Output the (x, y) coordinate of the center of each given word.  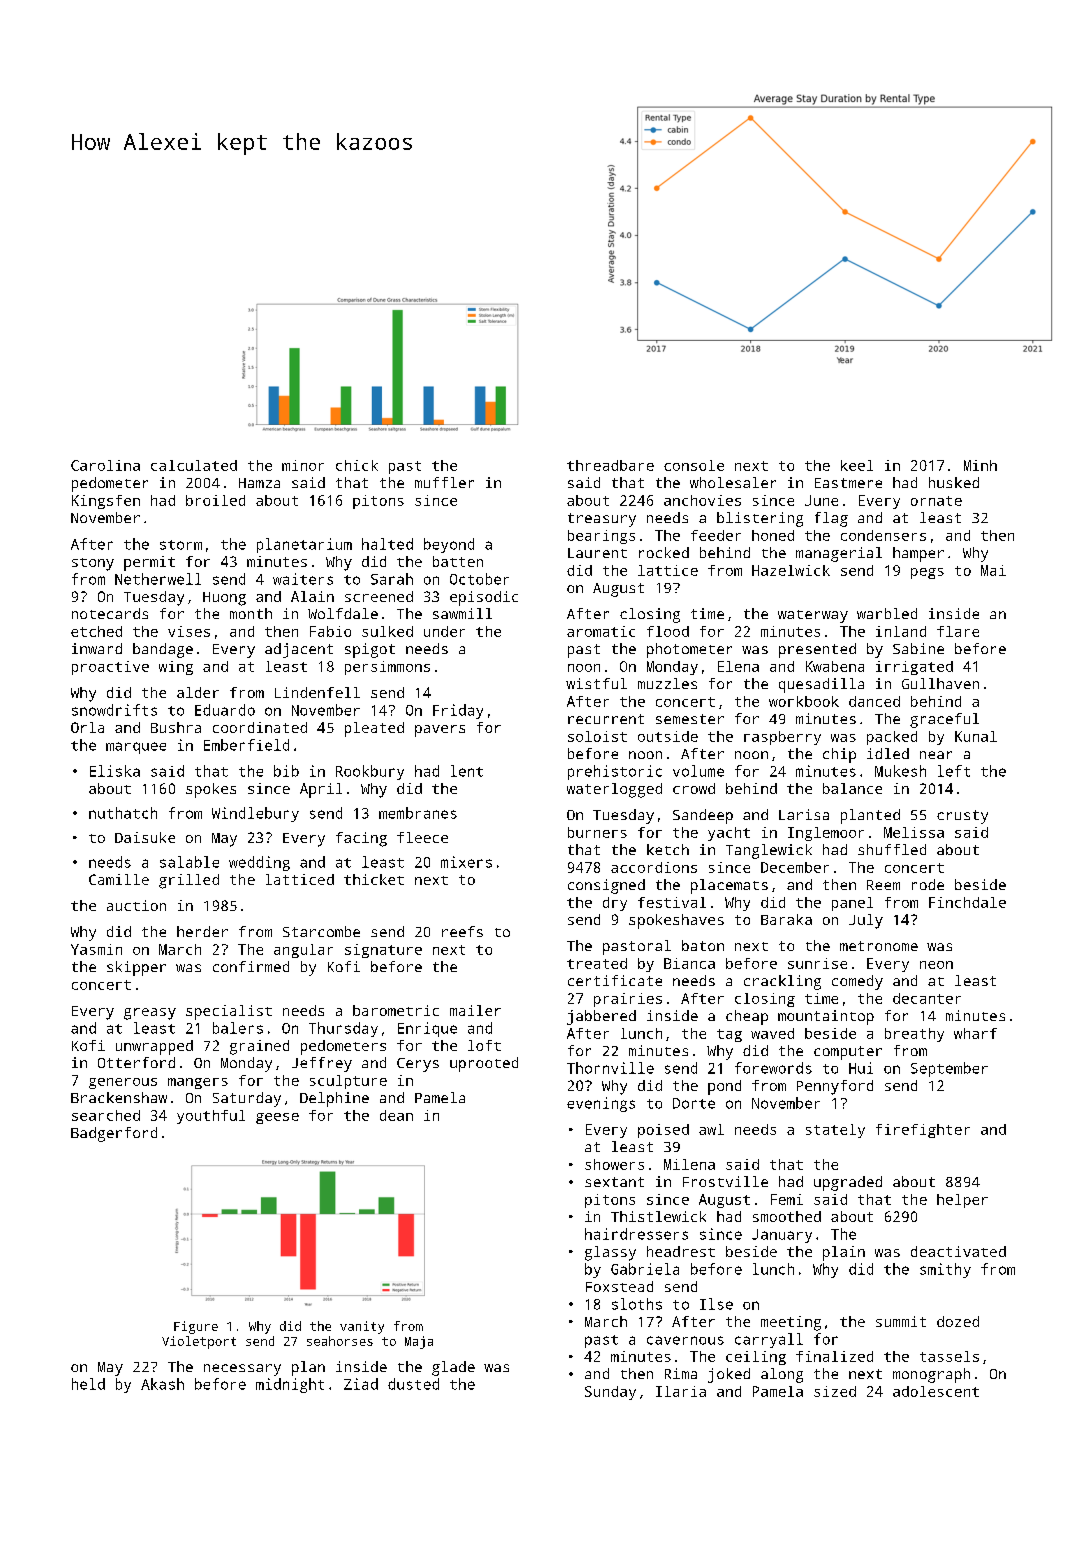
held (88, 1384)
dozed (958, 1321)
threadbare (610, 465)
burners (597, 832)
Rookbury (370, 772)
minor (303, 465)
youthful (211, 1117)
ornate (936, 501)
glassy (610, 1253)
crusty (962, 817)
